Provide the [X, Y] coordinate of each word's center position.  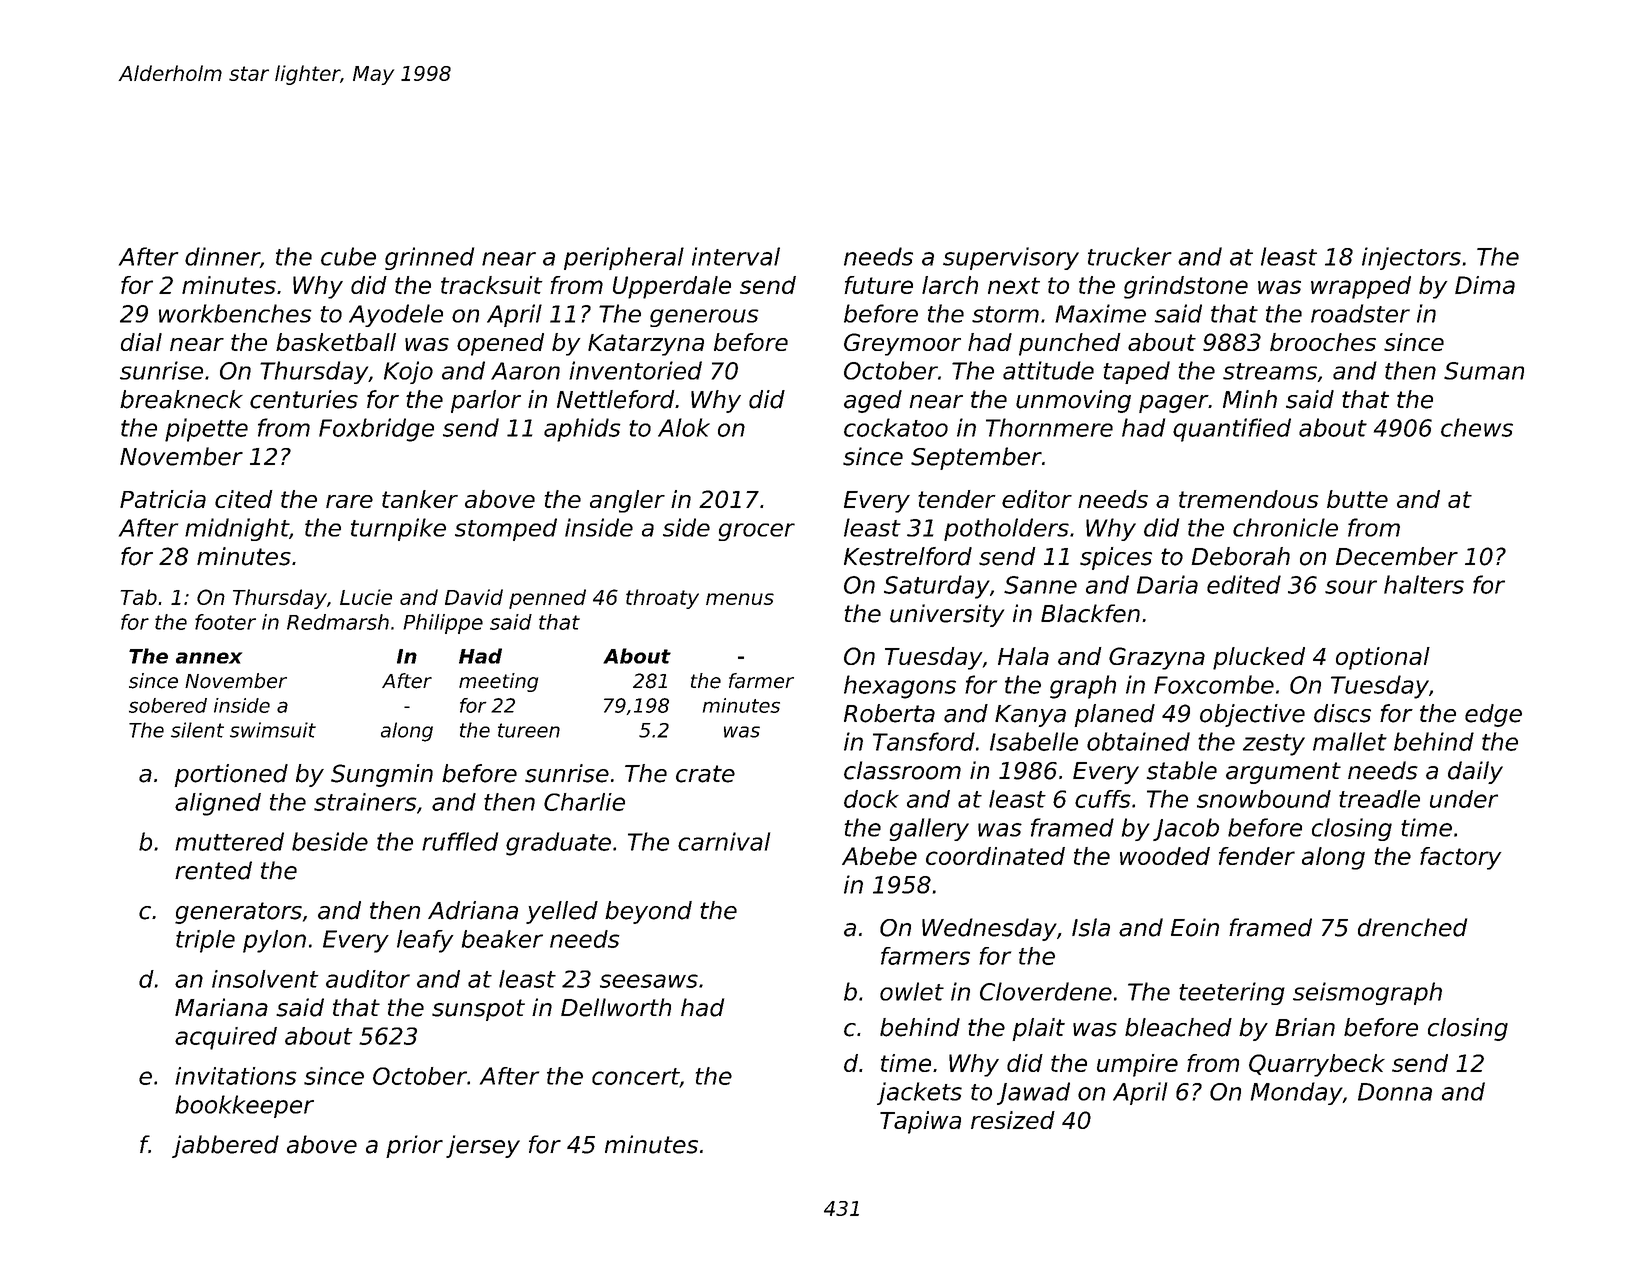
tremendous [1248, 499]
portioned [231, 775]
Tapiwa [920, 1122]
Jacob [1186, 829]
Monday [1297, 1093]
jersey [483, 1146]
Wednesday [989, 929]
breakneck [181, 399]
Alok [684, 427]
